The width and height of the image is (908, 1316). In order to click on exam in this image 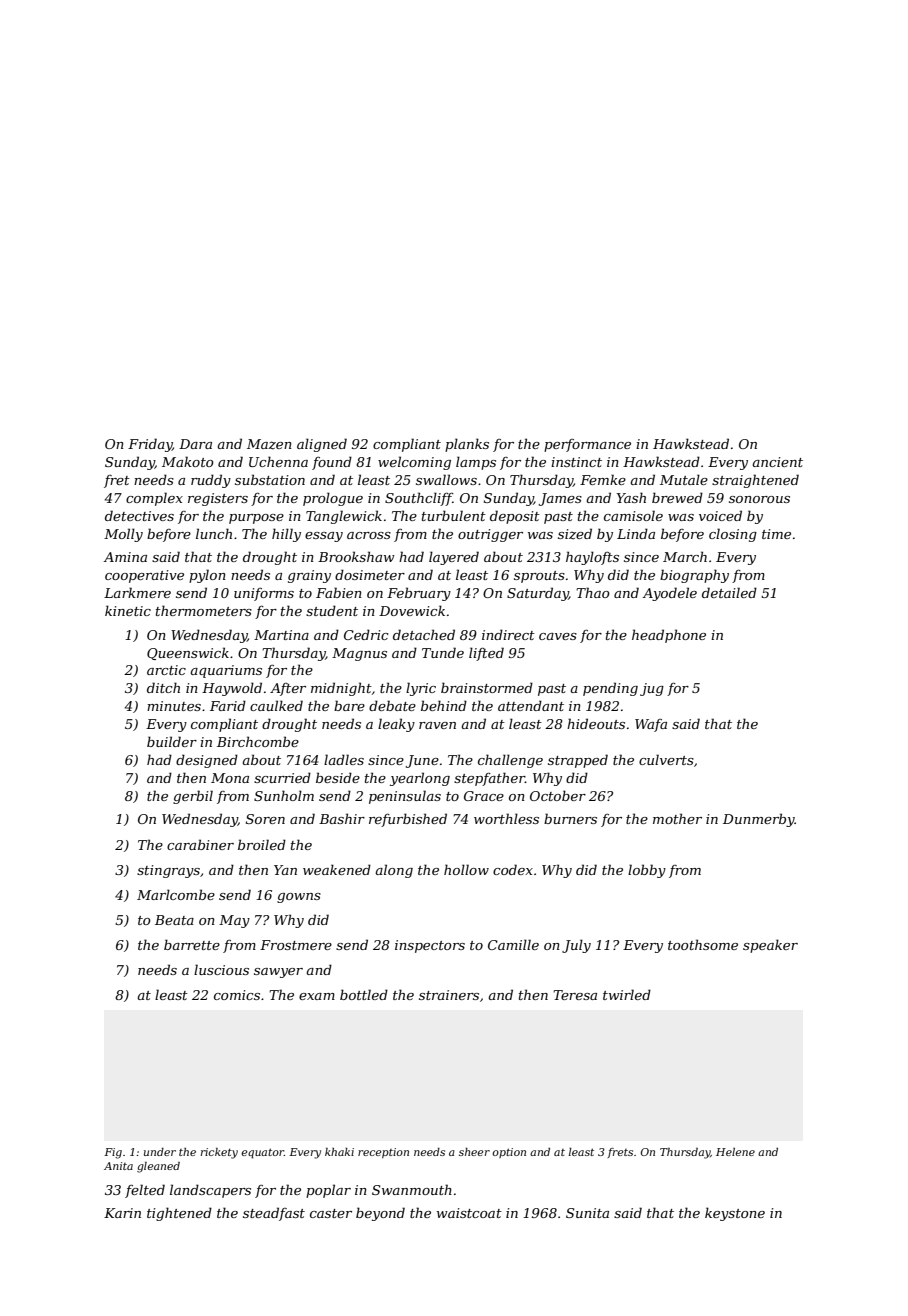, I will do `click(317, 996)`.
